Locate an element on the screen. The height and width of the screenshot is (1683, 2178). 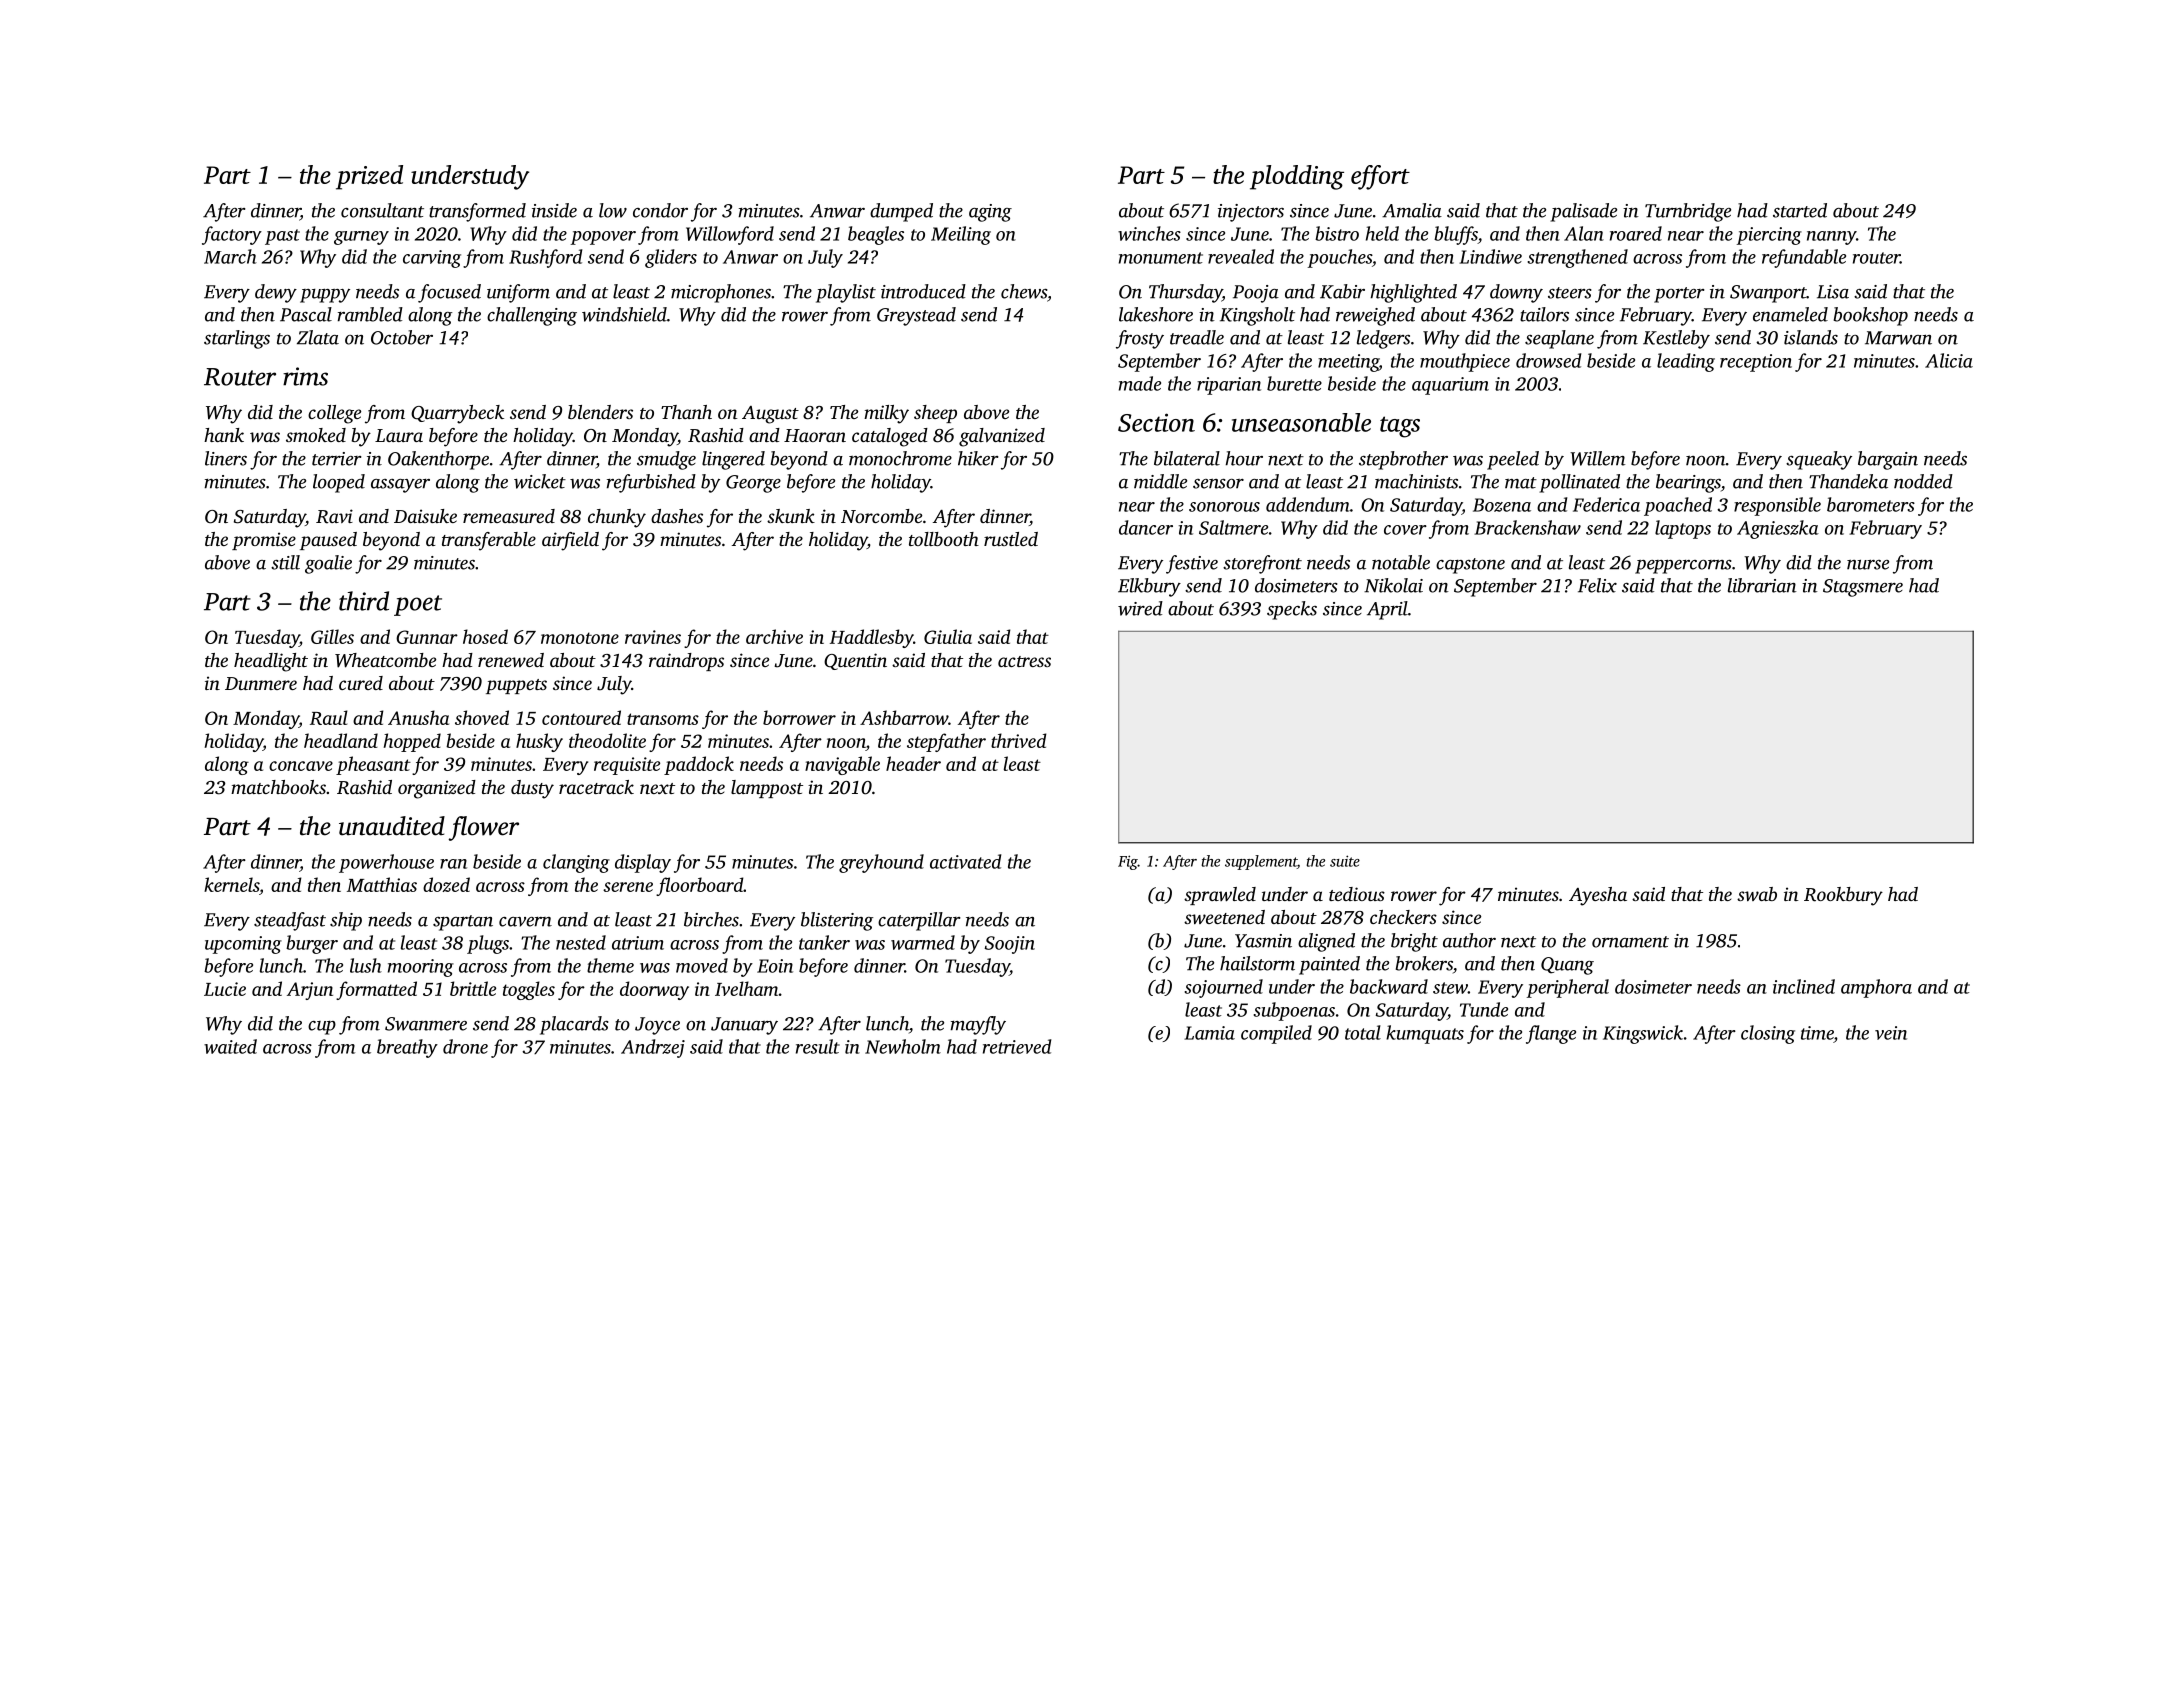
October is located at coordinates (402, 337).
